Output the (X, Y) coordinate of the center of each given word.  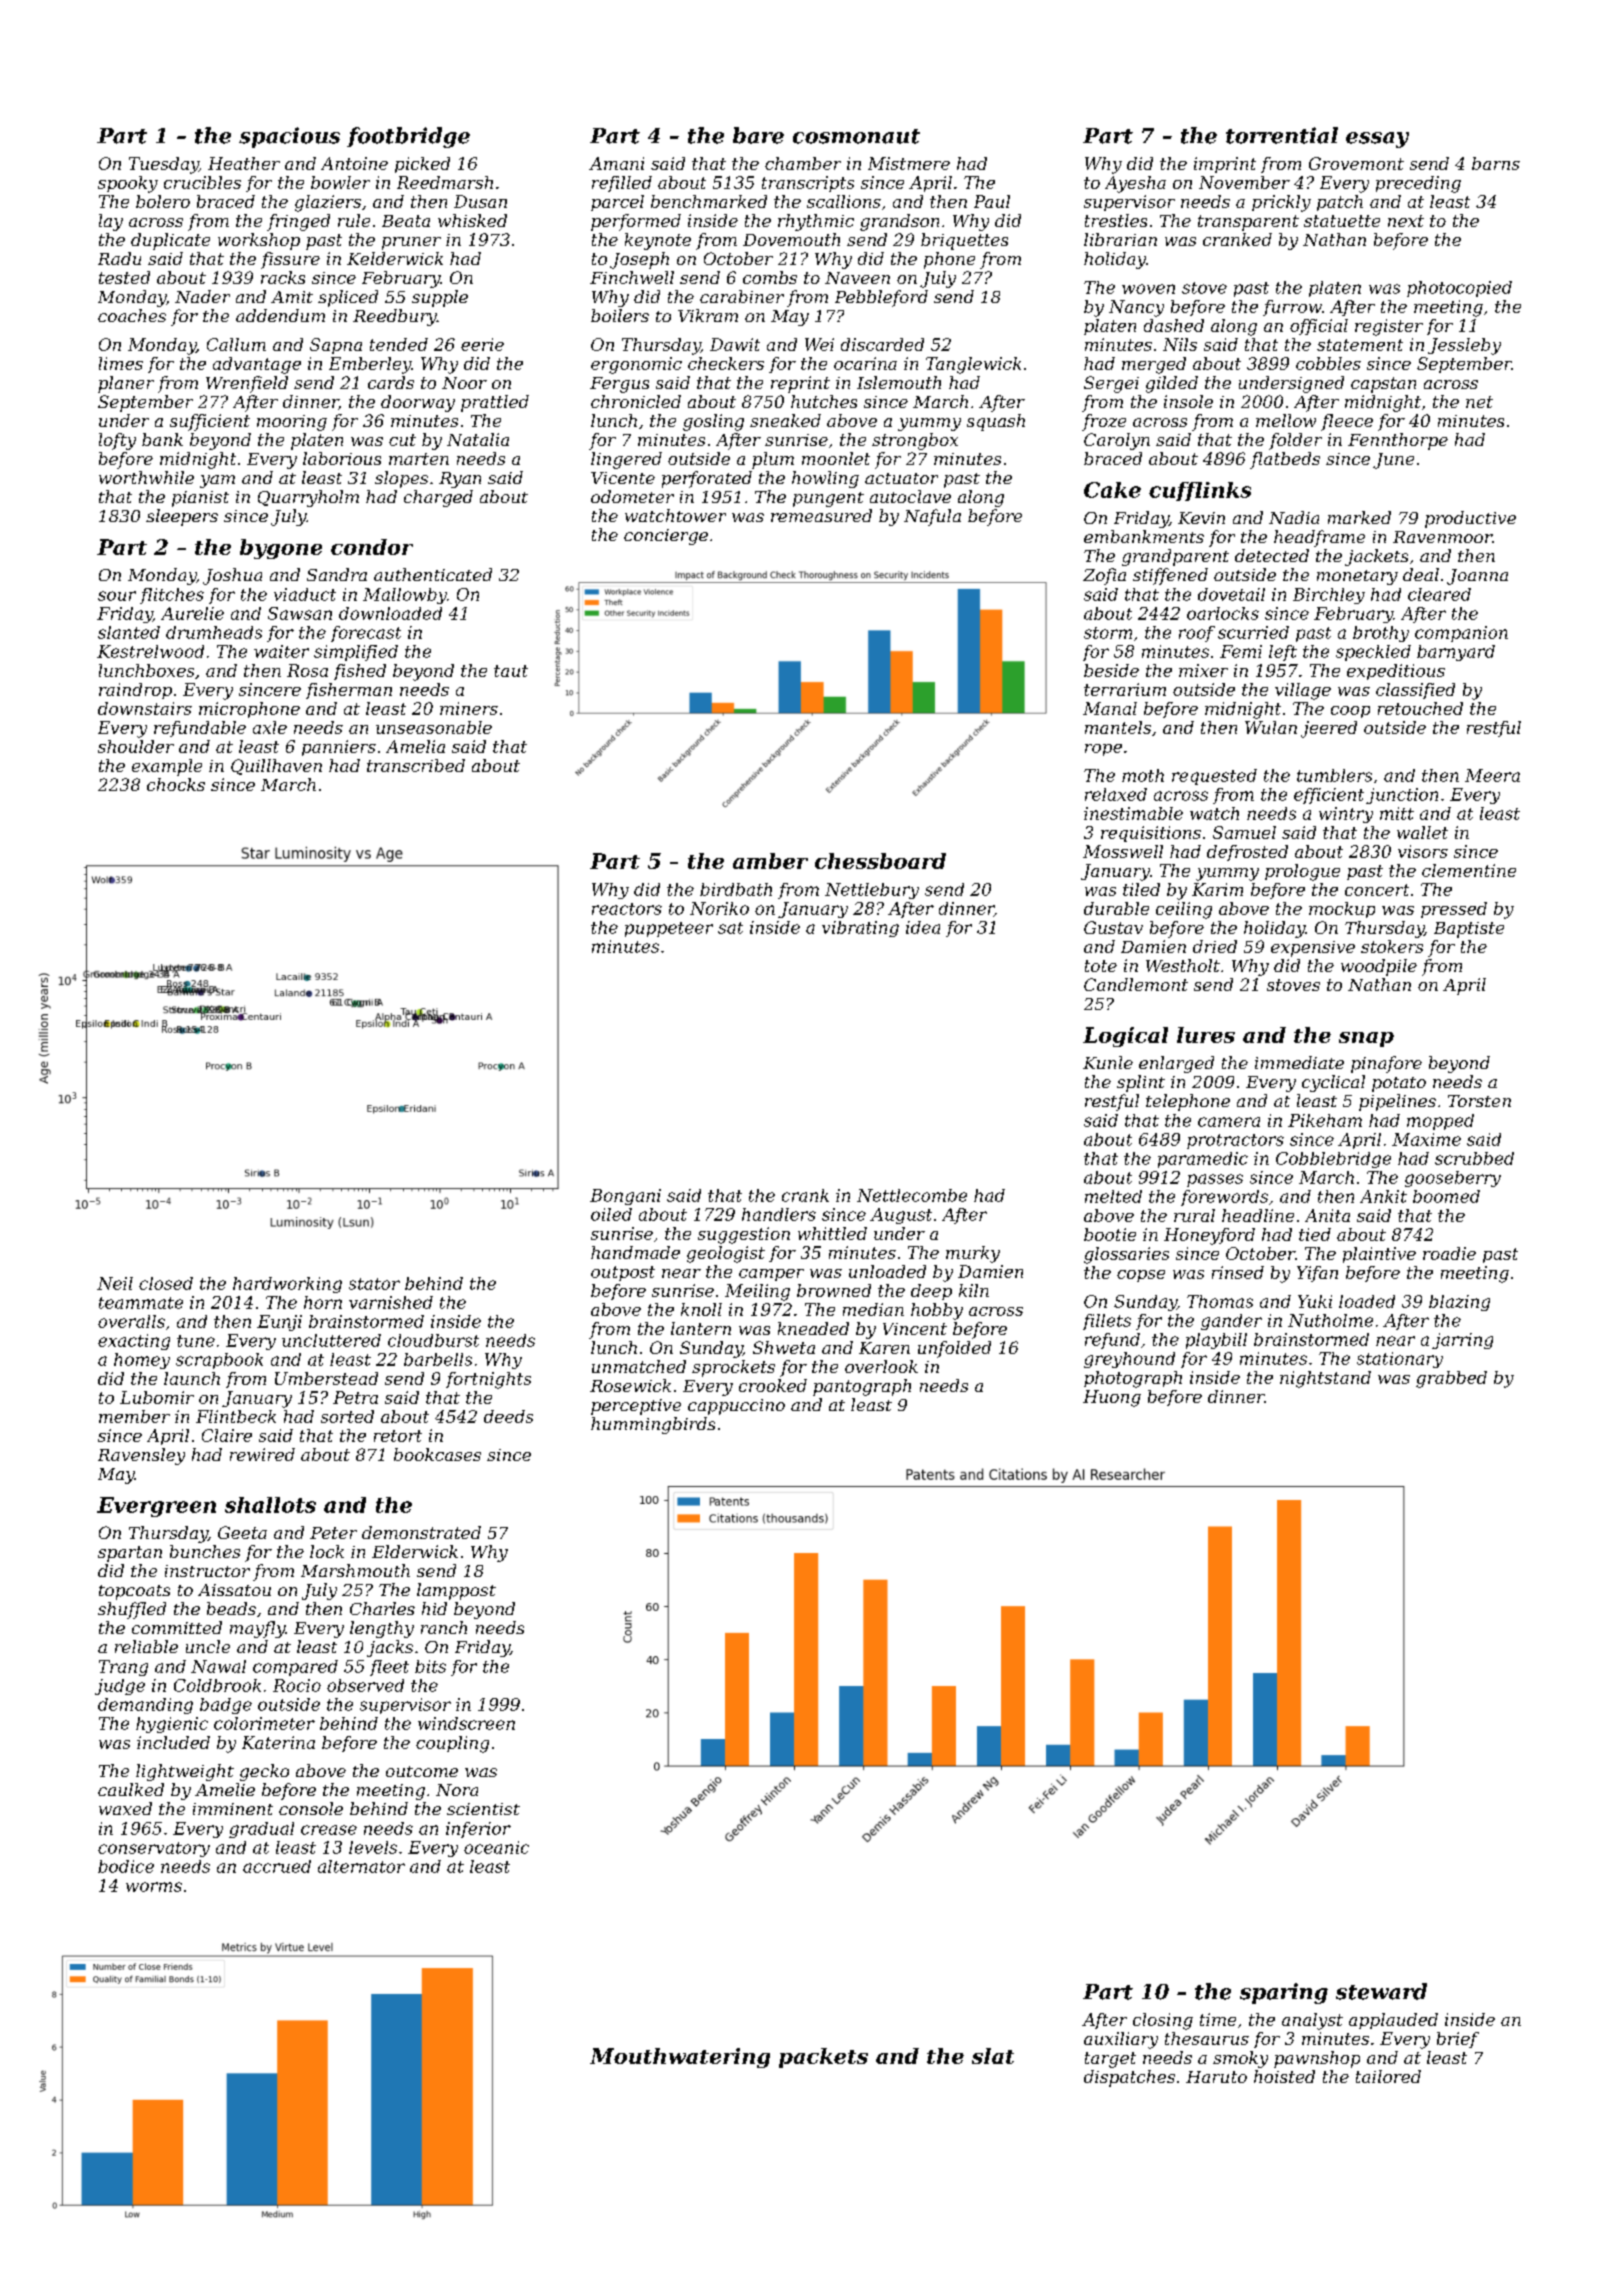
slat (993, 2056)
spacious (289, 137)
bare (758, 135)
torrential (1282, 135)
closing (1163, 2021)
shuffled (132, 1610)
